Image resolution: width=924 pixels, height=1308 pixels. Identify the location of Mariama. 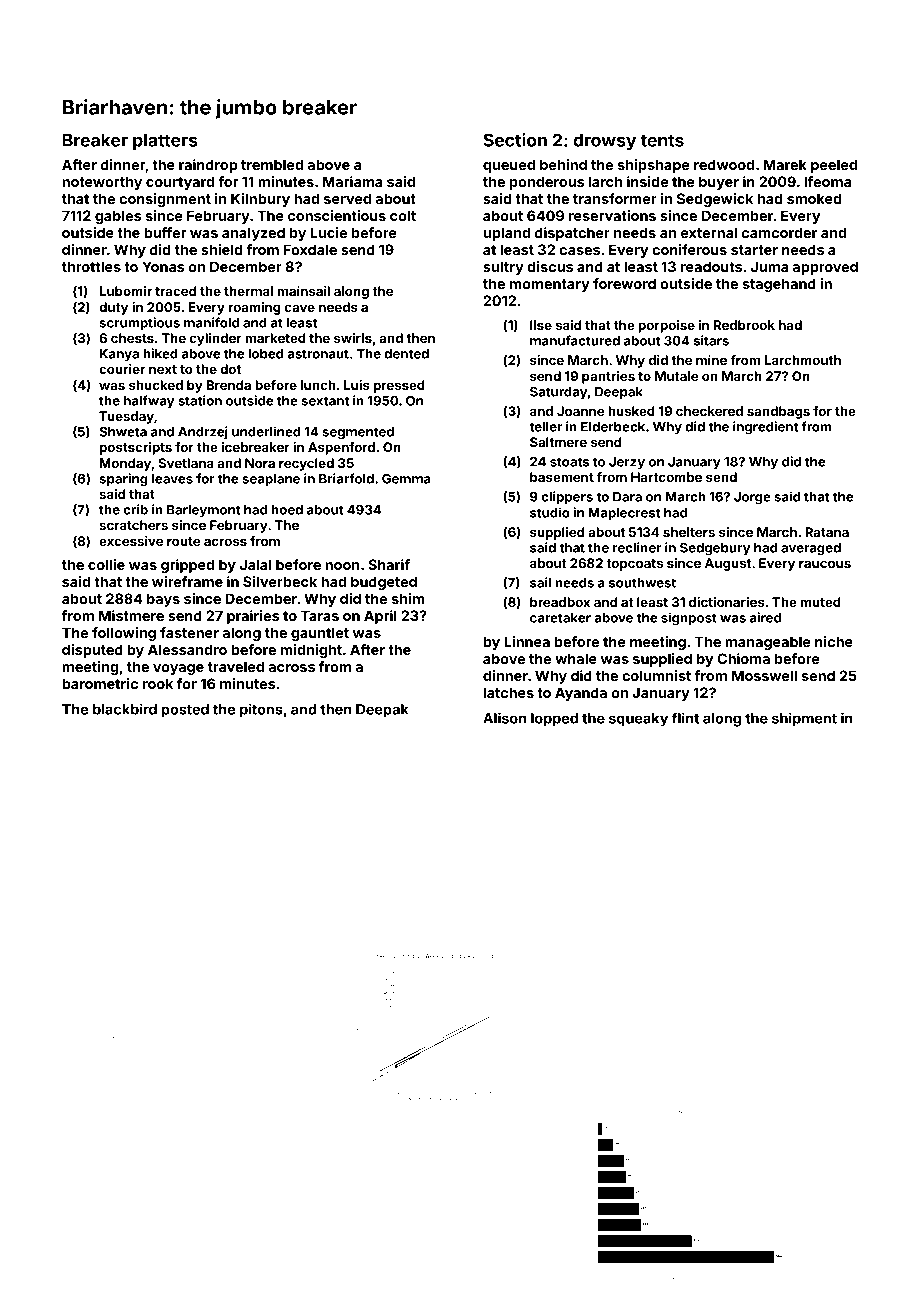
(353, 181).
